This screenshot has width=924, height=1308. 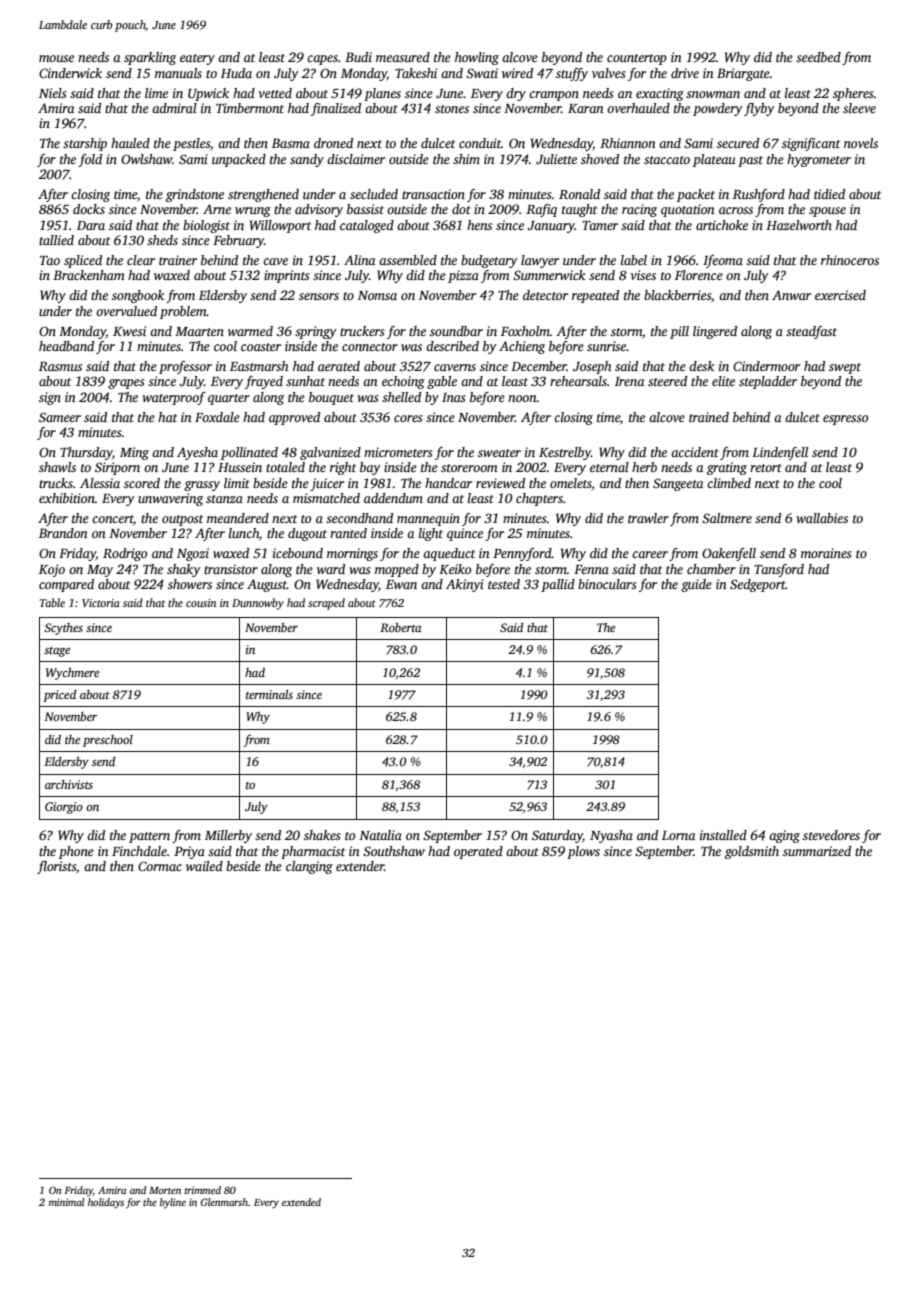 What do you see at coordinates (861, 143) in the screenshot?
I see `novels` at bounding box center [861, 143].
